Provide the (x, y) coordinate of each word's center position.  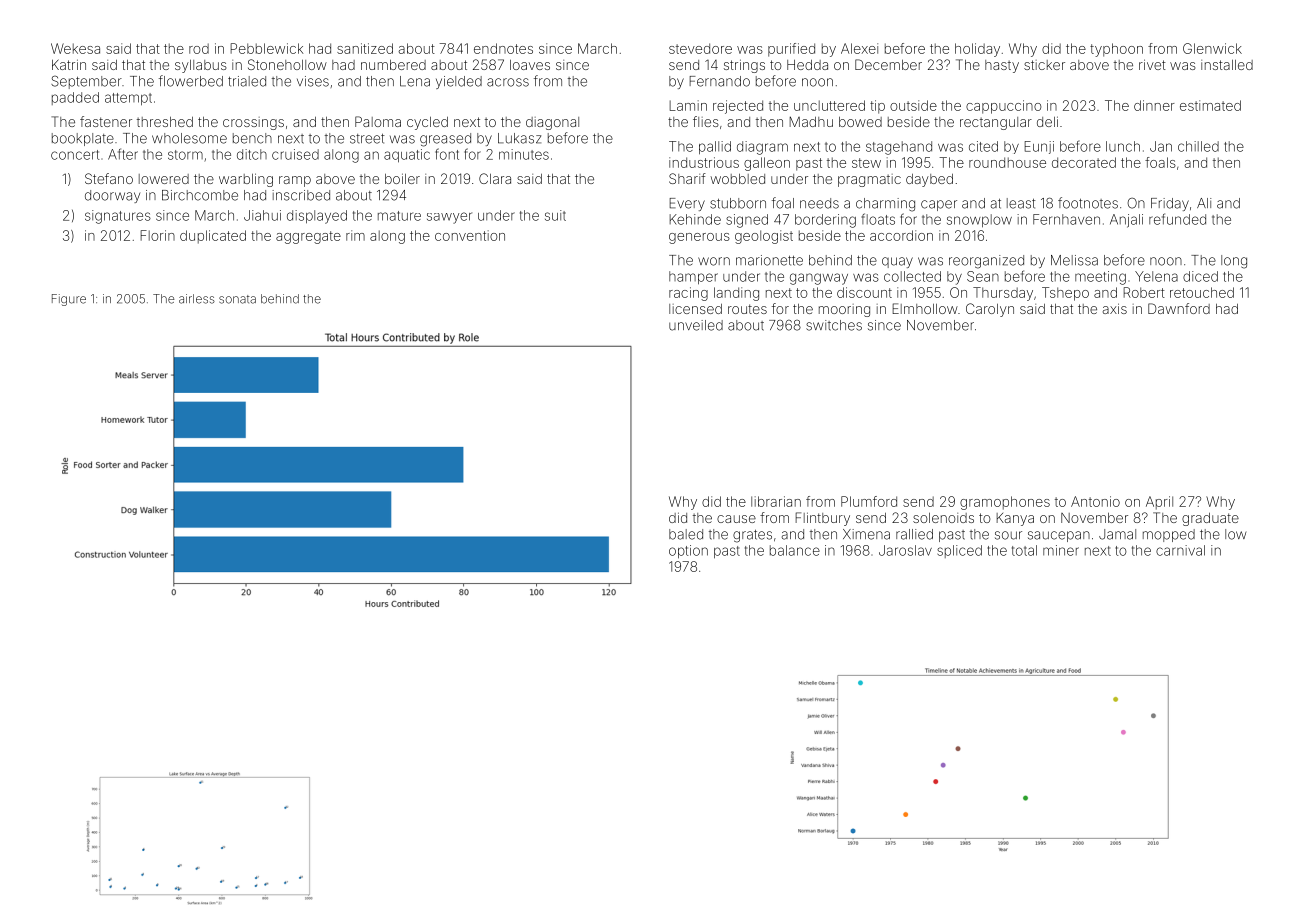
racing (688, 294)
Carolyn (990, 310)
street (367, 139)
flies (706, 121)
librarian (776, 501)
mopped (1169, 535)
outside (913, 105)
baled (686, 534)
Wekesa (75, 48)
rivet (1152, 64)
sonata (237, 299)
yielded (459, 82)
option (688, 552)
